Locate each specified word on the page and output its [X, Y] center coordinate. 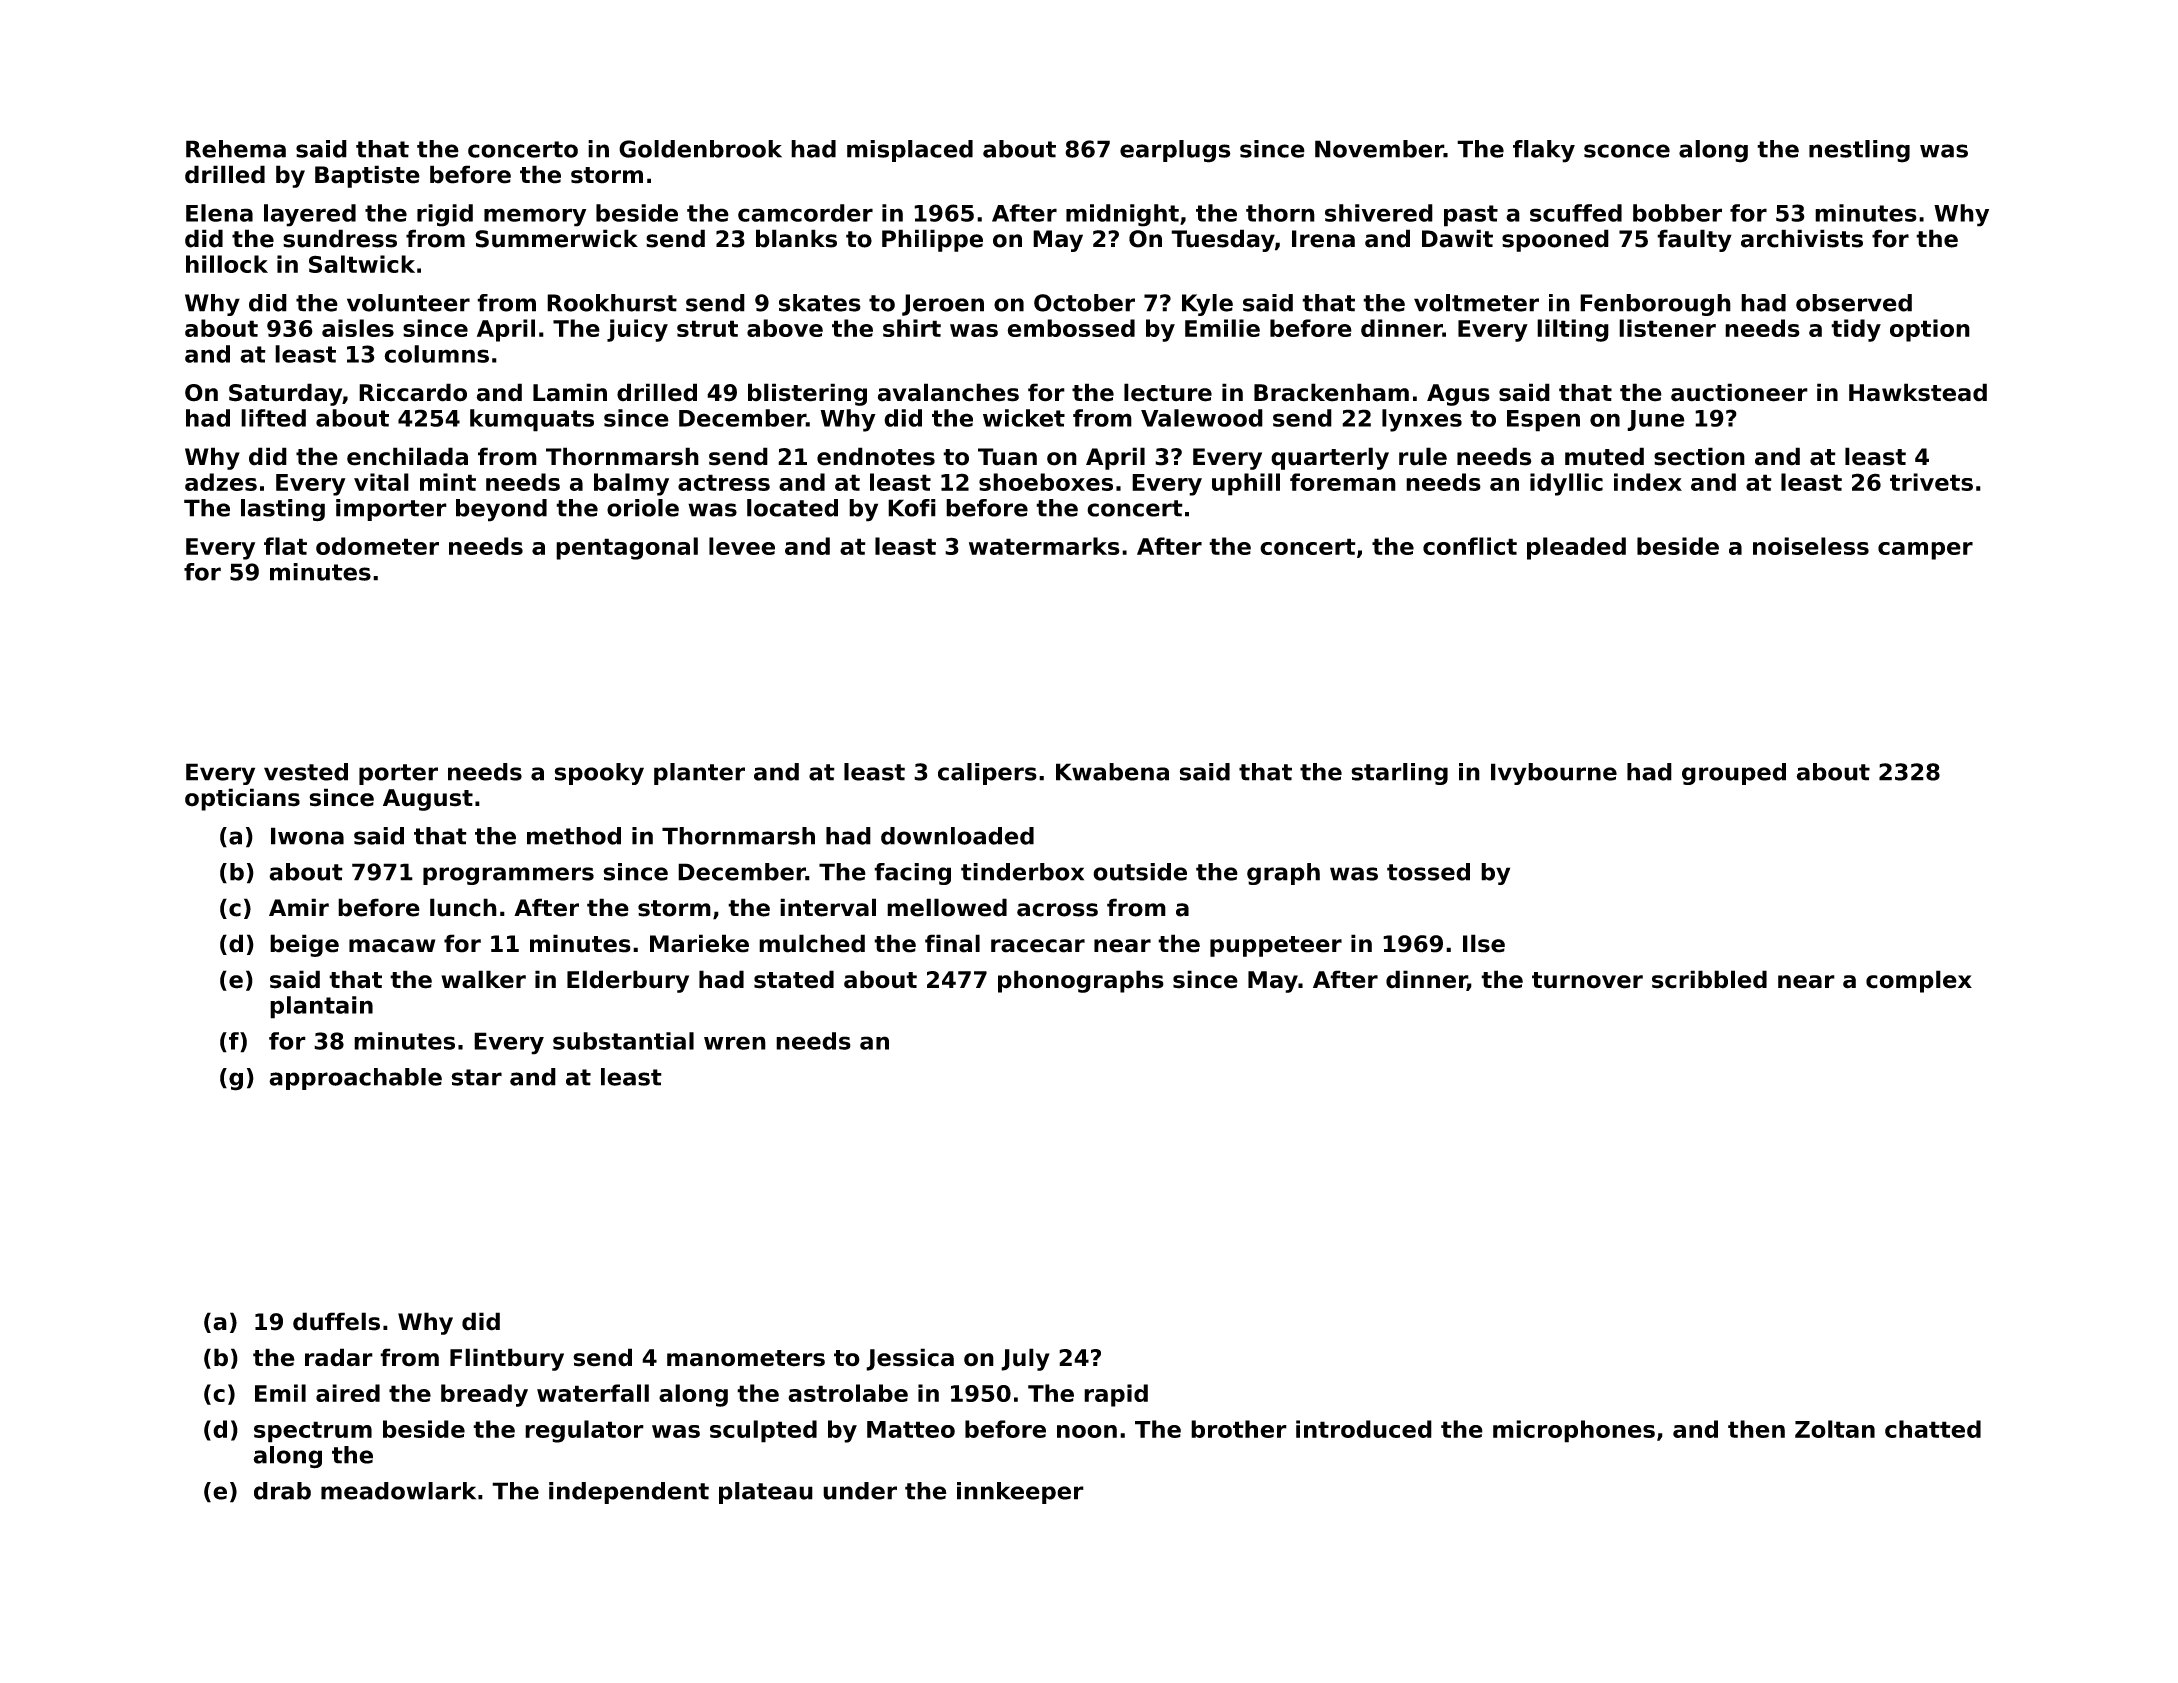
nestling [1859, 151]
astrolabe [848, 1393]
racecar [1038, 946]
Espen [1543, 421]
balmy [631, 484]
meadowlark [398, 1491]
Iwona [307, 836]
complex [1919, 981]
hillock [227, 264]
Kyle [1207, 305]
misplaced [910, 151]
